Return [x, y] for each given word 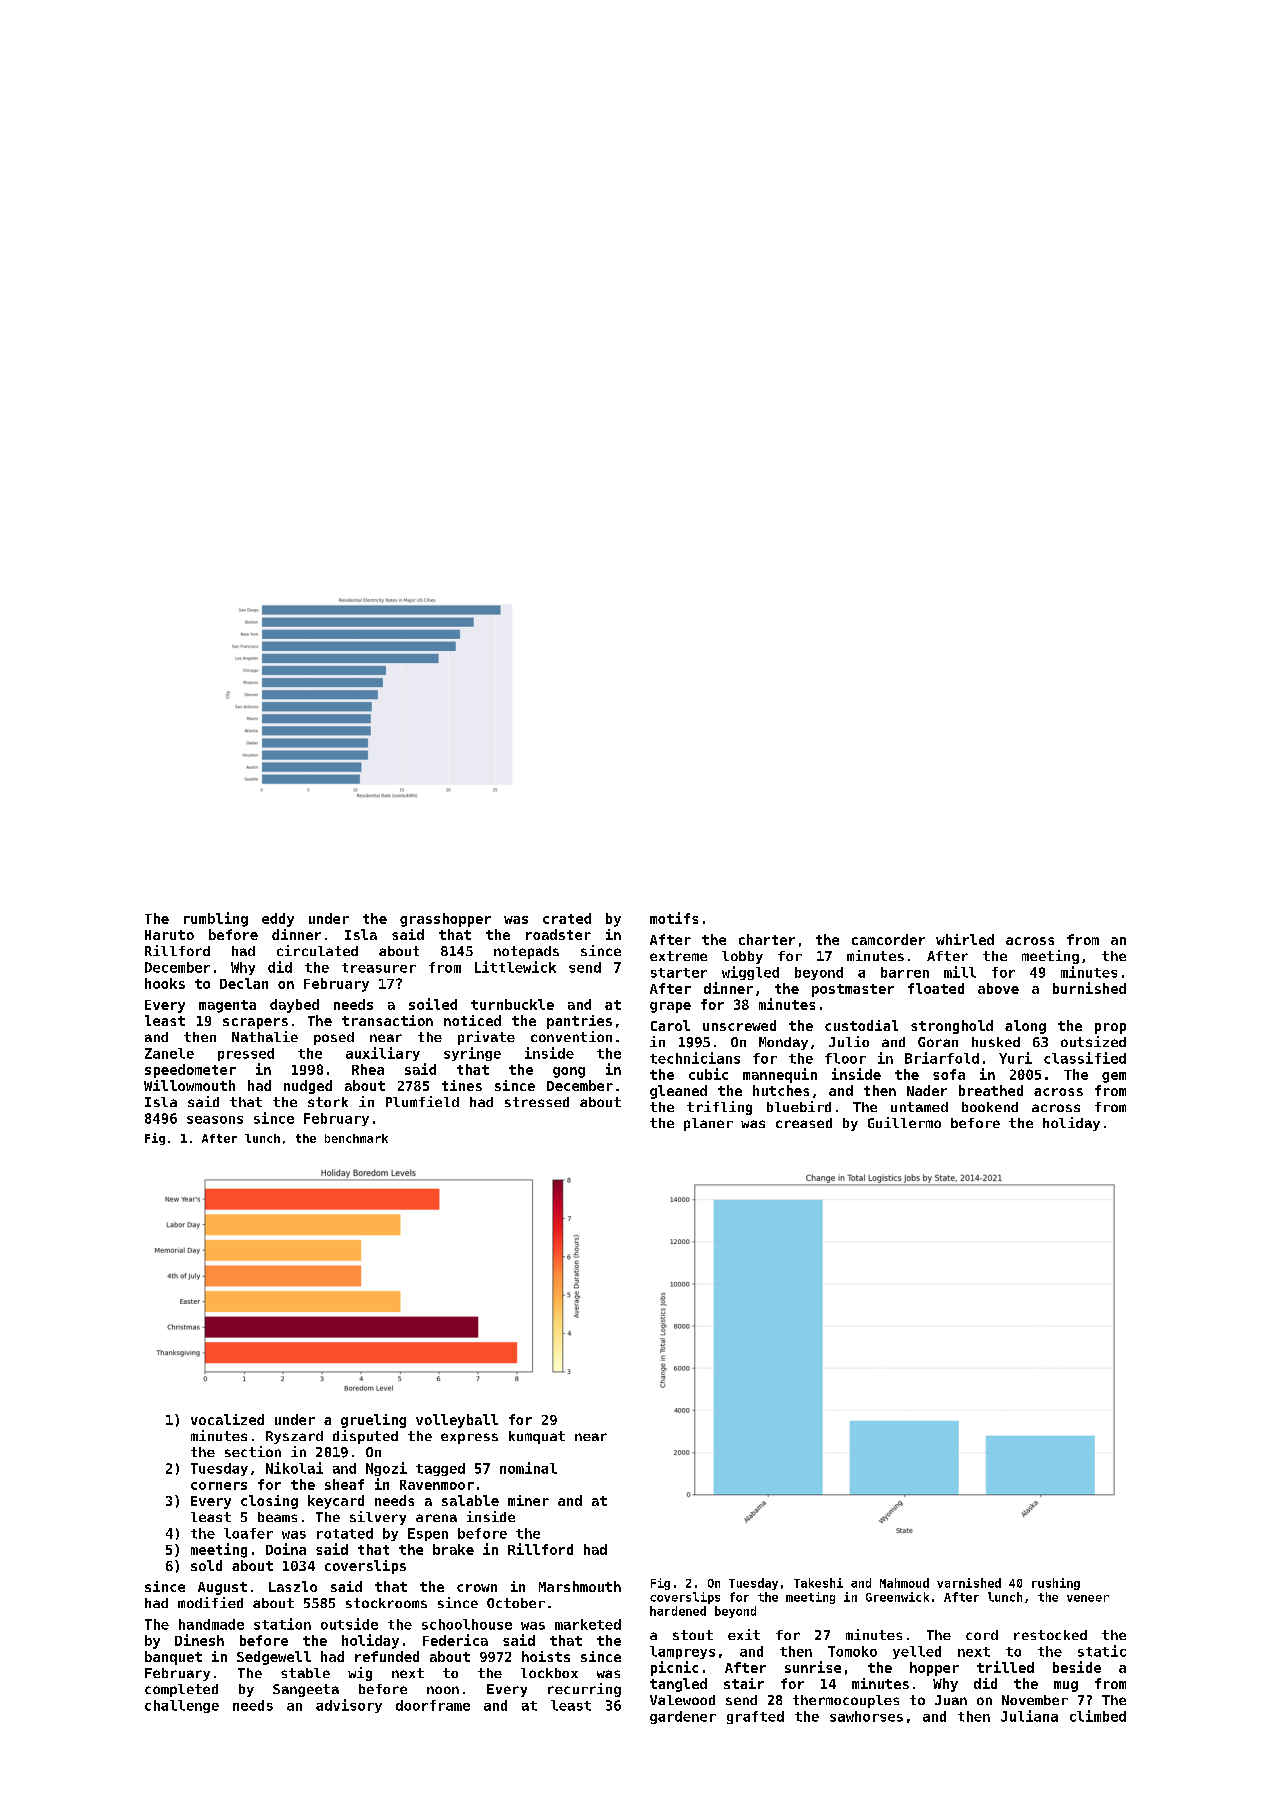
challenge [182, 1706]
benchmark [356, 1138]
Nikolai [294, 1468]
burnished [1089, 988]
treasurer [379, 968]
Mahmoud [904, 1583]
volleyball [457, 1421]
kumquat [537, 1437]
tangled [678, 1685]
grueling [373, 1421]
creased [804, 1123]
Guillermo [904, 1122]
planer [708, 1124]
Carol [670, 1025]
